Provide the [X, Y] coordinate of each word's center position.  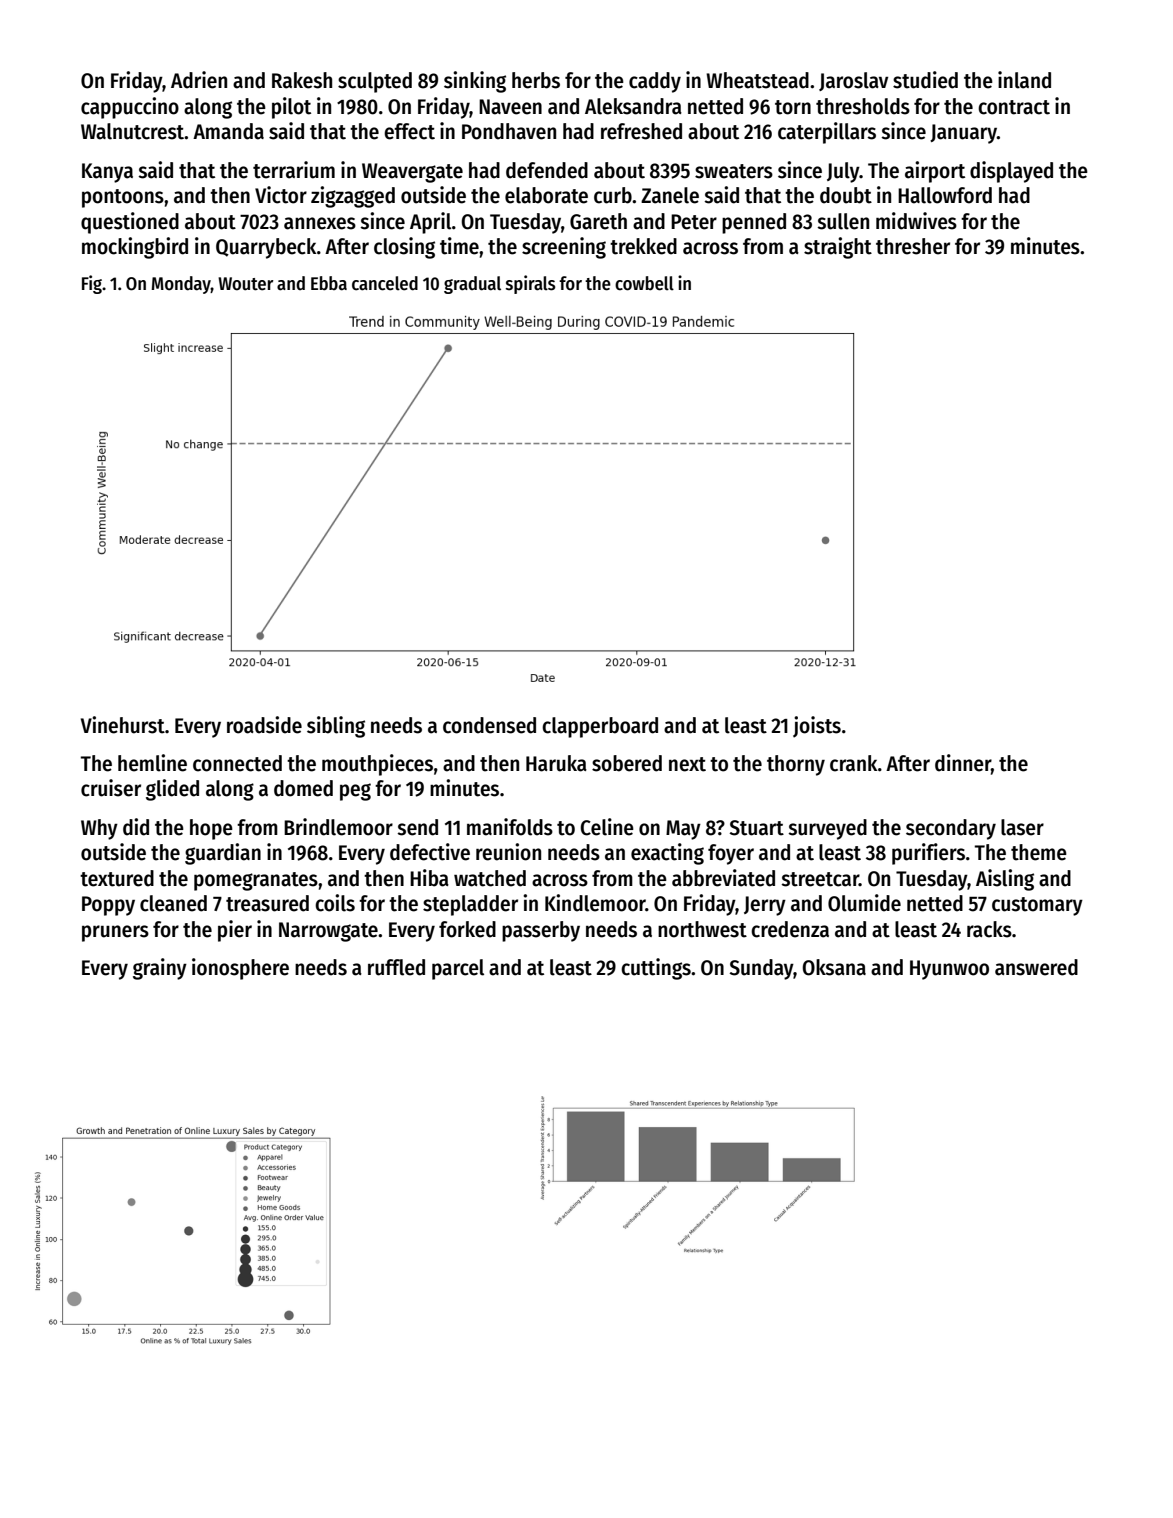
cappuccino [130, 108]
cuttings [656, 969]
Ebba [329, 283]
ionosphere [240, 969]
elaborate [546, 195]
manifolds [510, 827]
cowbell [644, 283]
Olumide [864, 903]
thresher [913, 246]
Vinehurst [123, 725]
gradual [472, 285]
